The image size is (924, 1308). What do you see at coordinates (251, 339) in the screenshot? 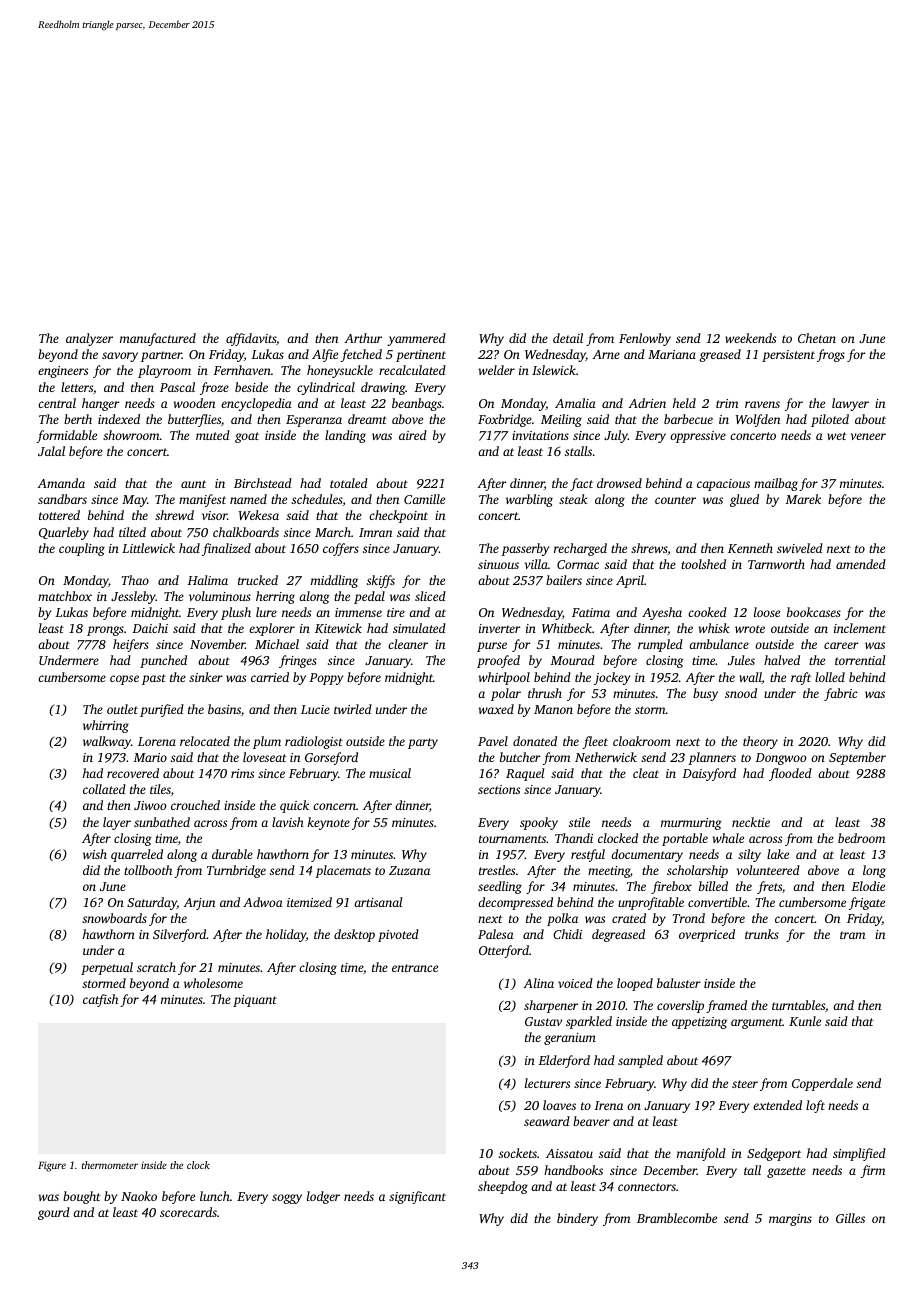
I see `affidavits` at bounding box center [251, 339].
